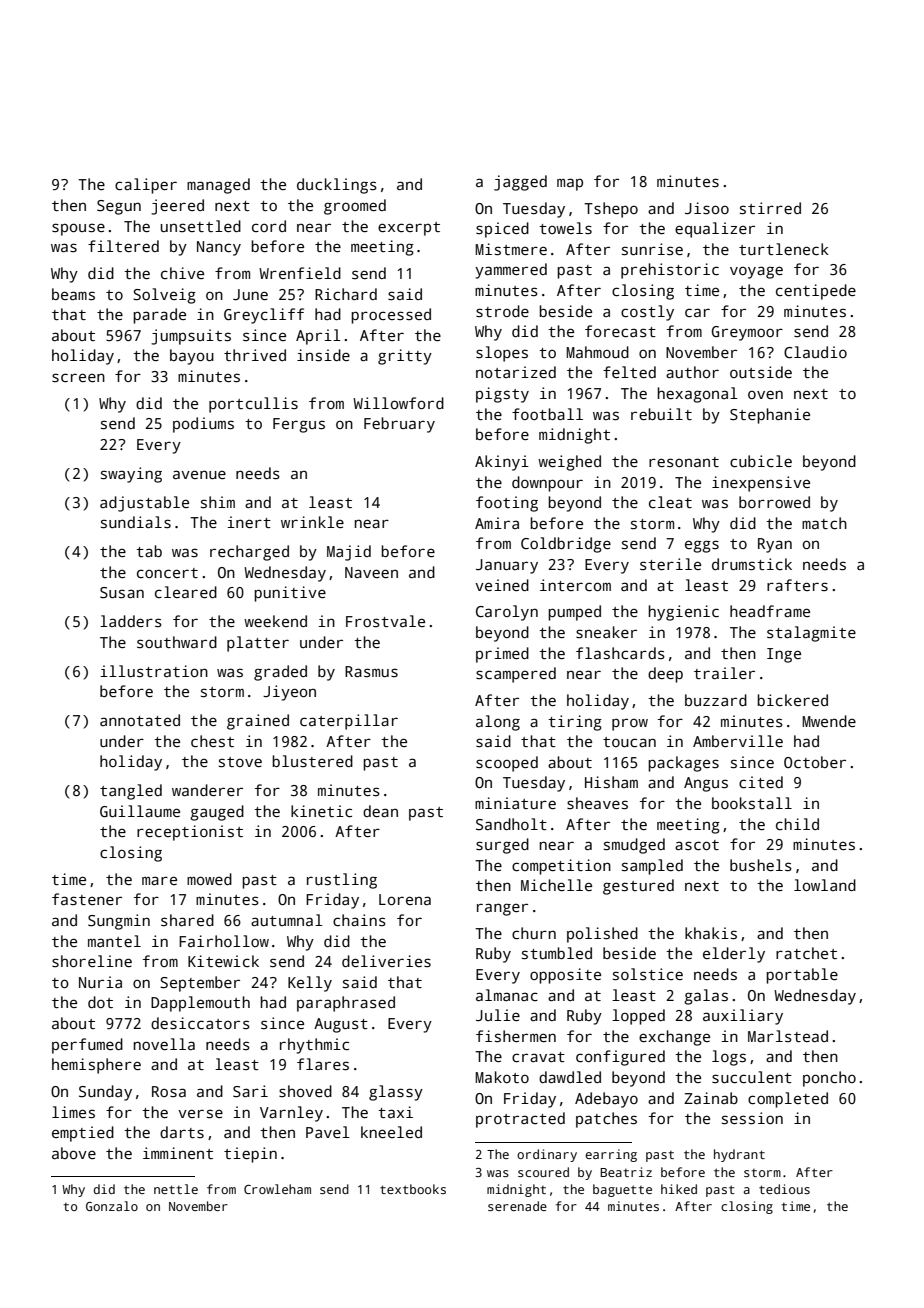  Describe the element at coordinates (679, 1189) in the screenshot. I see `hiked` at that location.
